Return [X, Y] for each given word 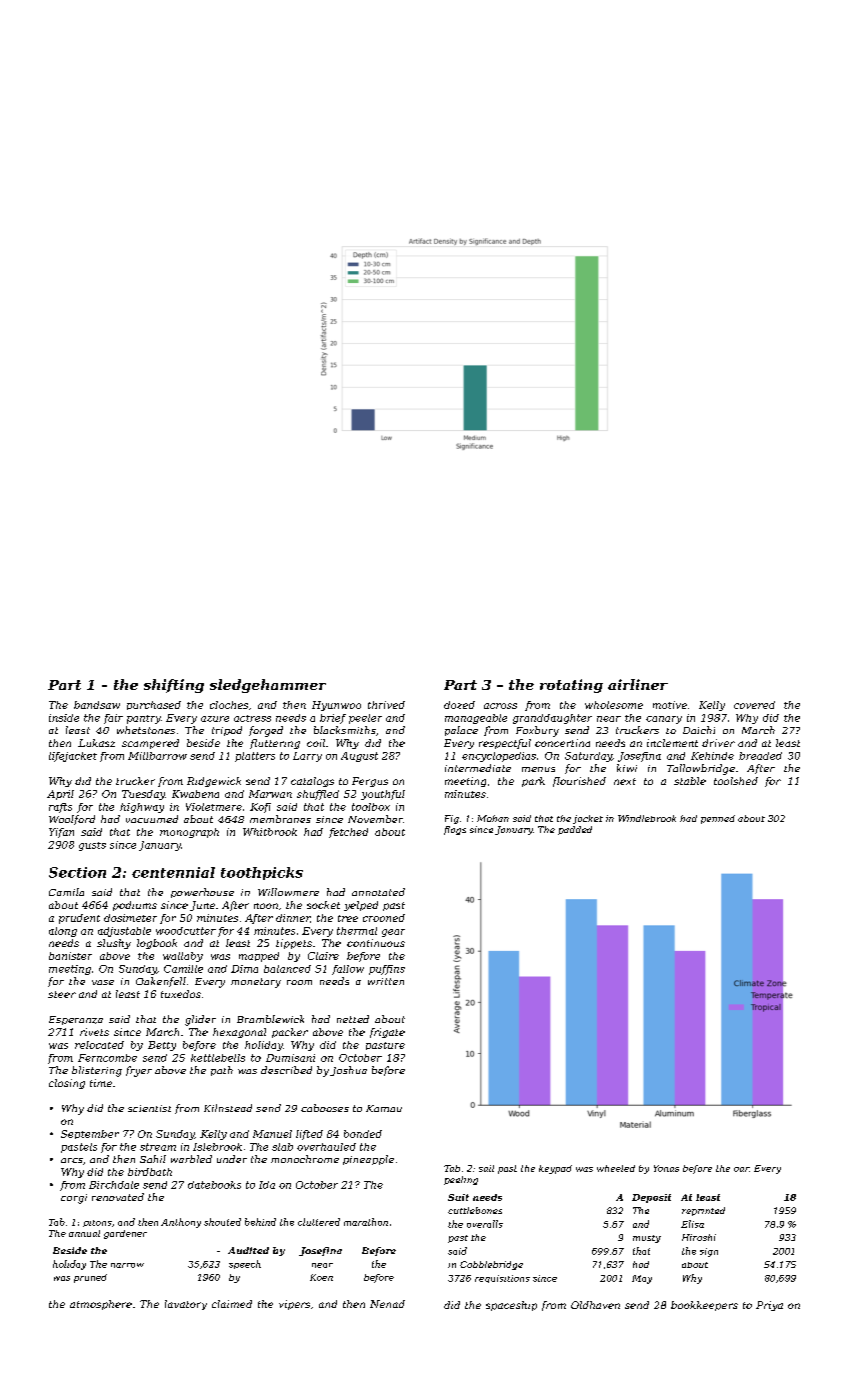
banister [70, 956]
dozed [459, 705]
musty [647, 1239]
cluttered [319, 1222]
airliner [638, 684]
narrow [127, 1265]
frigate [387, 1033]
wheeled [616, 1168]
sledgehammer [268, 686]
